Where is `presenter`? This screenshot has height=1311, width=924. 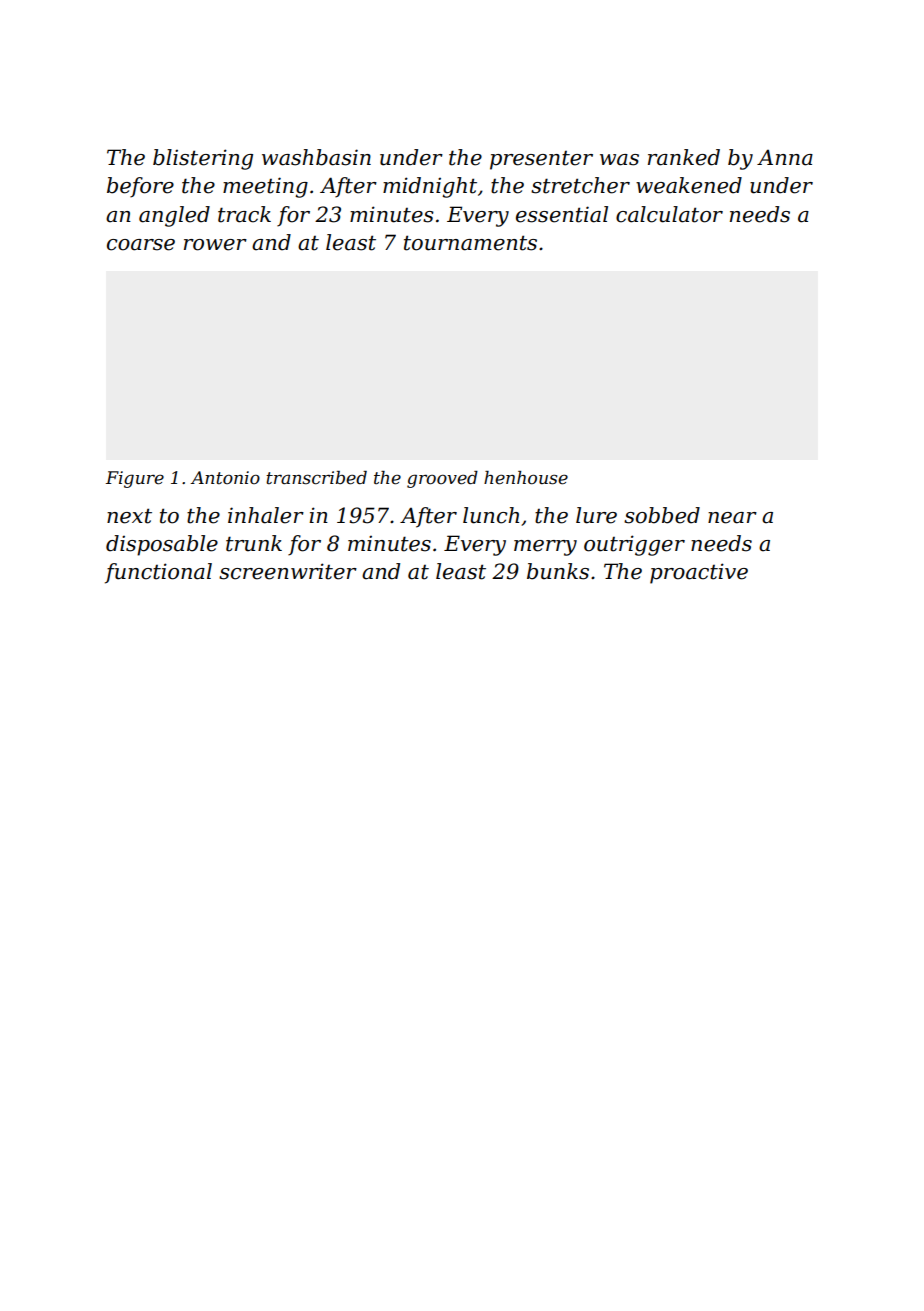
presenter is located at coordinates (541, 160).
